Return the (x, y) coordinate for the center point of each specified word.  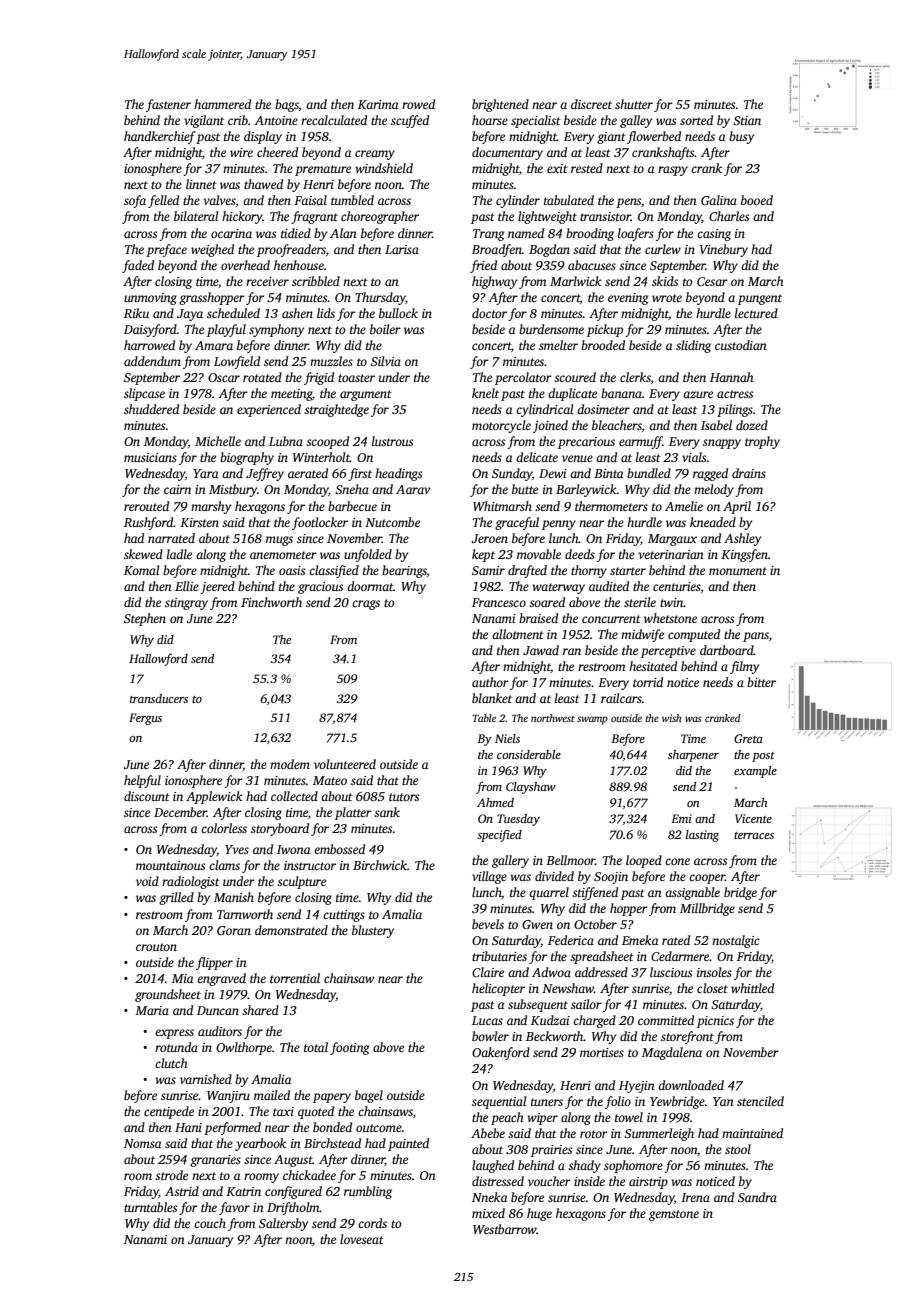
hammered (222, 104)
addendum (152, 361)
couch (210, 1223)
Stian (747, 120)
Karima (378, 104)
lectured (756, 313)
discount (147, 796)
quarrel (549, 893)
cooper (707, 879)
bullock (398, 313)
